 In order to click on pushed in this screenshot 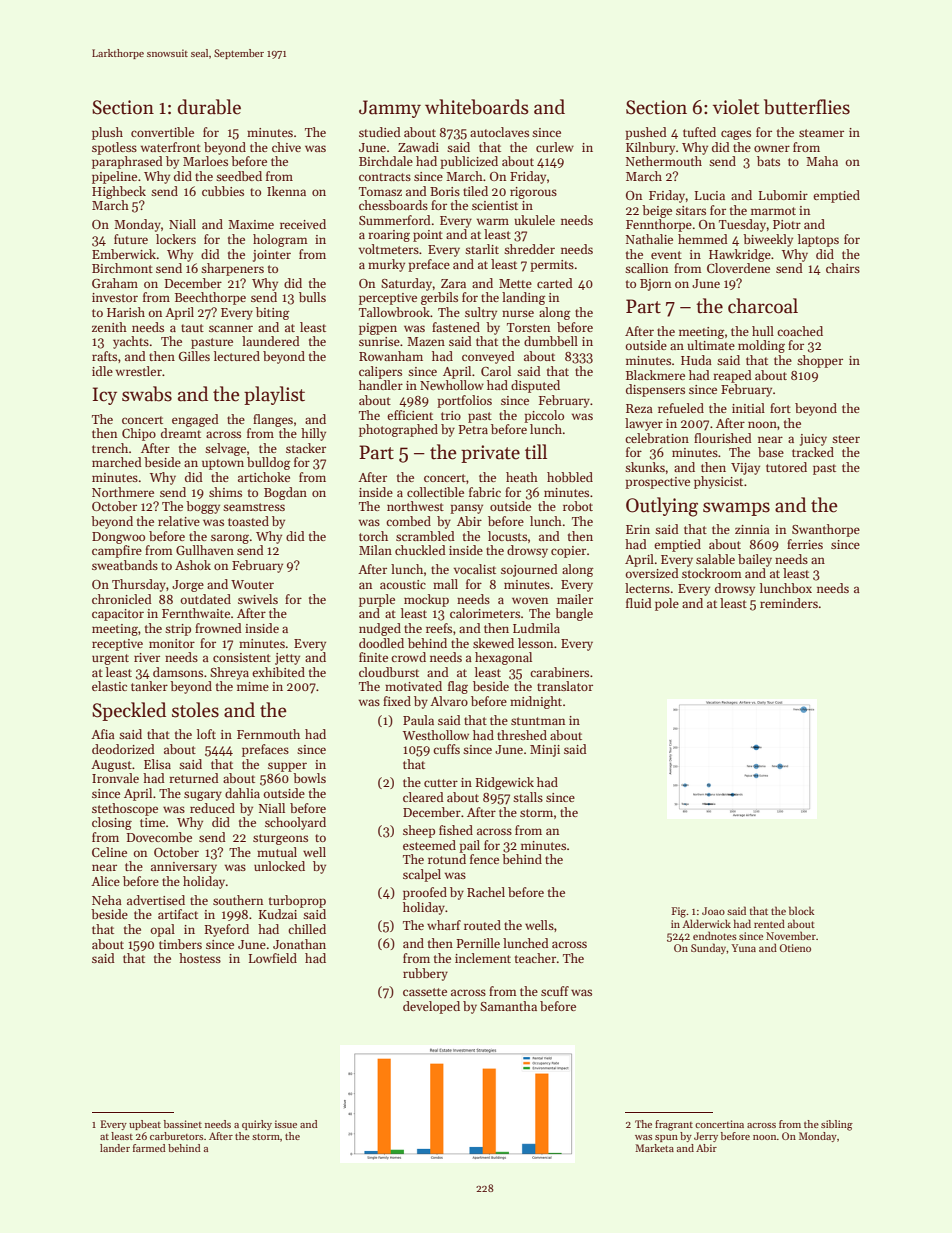, I will do `click(646, 133)`.
